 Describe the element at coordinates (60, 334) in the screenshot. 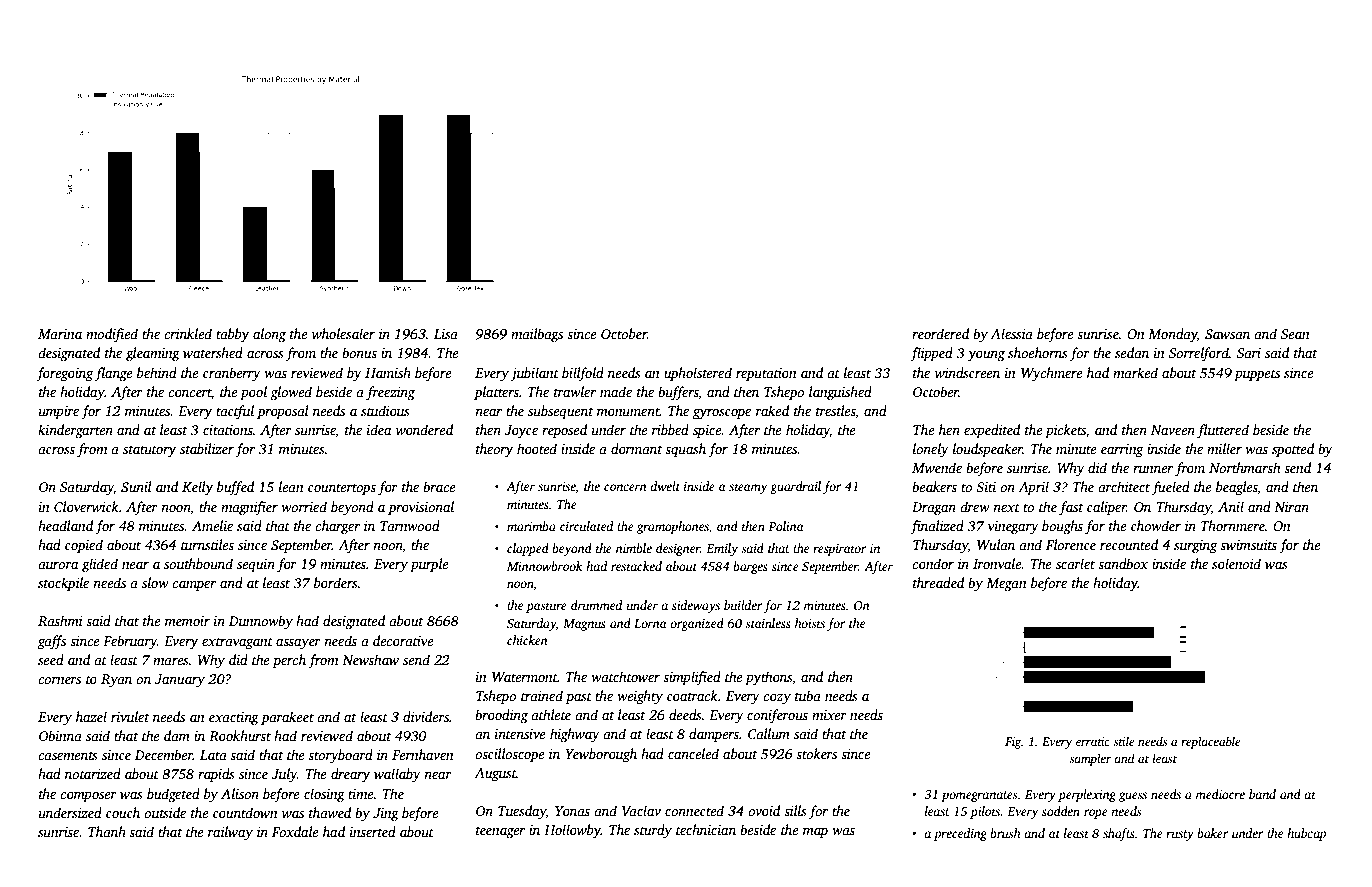

I see `Marina` at that location.
